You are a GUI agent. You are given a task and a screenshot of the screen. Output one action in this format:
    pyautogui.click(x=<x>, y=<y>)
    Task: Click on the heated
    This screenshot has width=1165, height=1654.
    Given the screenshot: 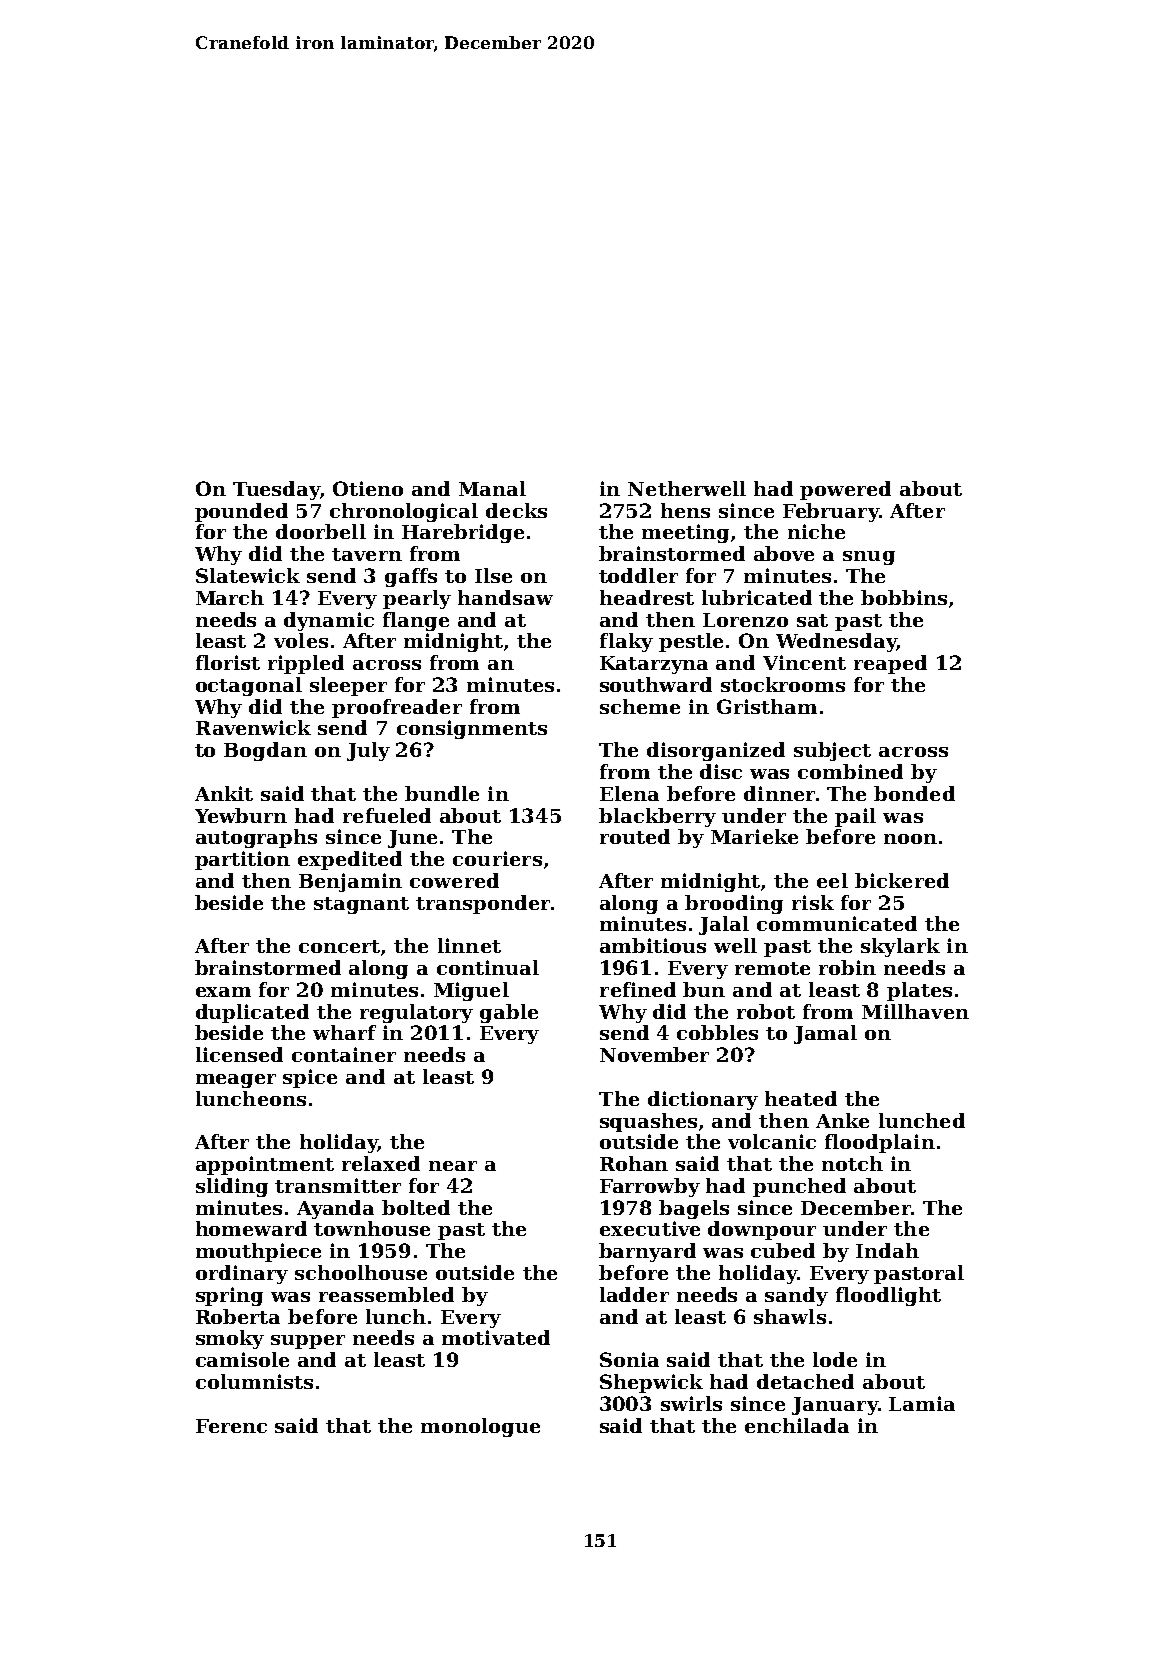 What is the action you would take?
    pyautogui.click(x=801, y=1098)
